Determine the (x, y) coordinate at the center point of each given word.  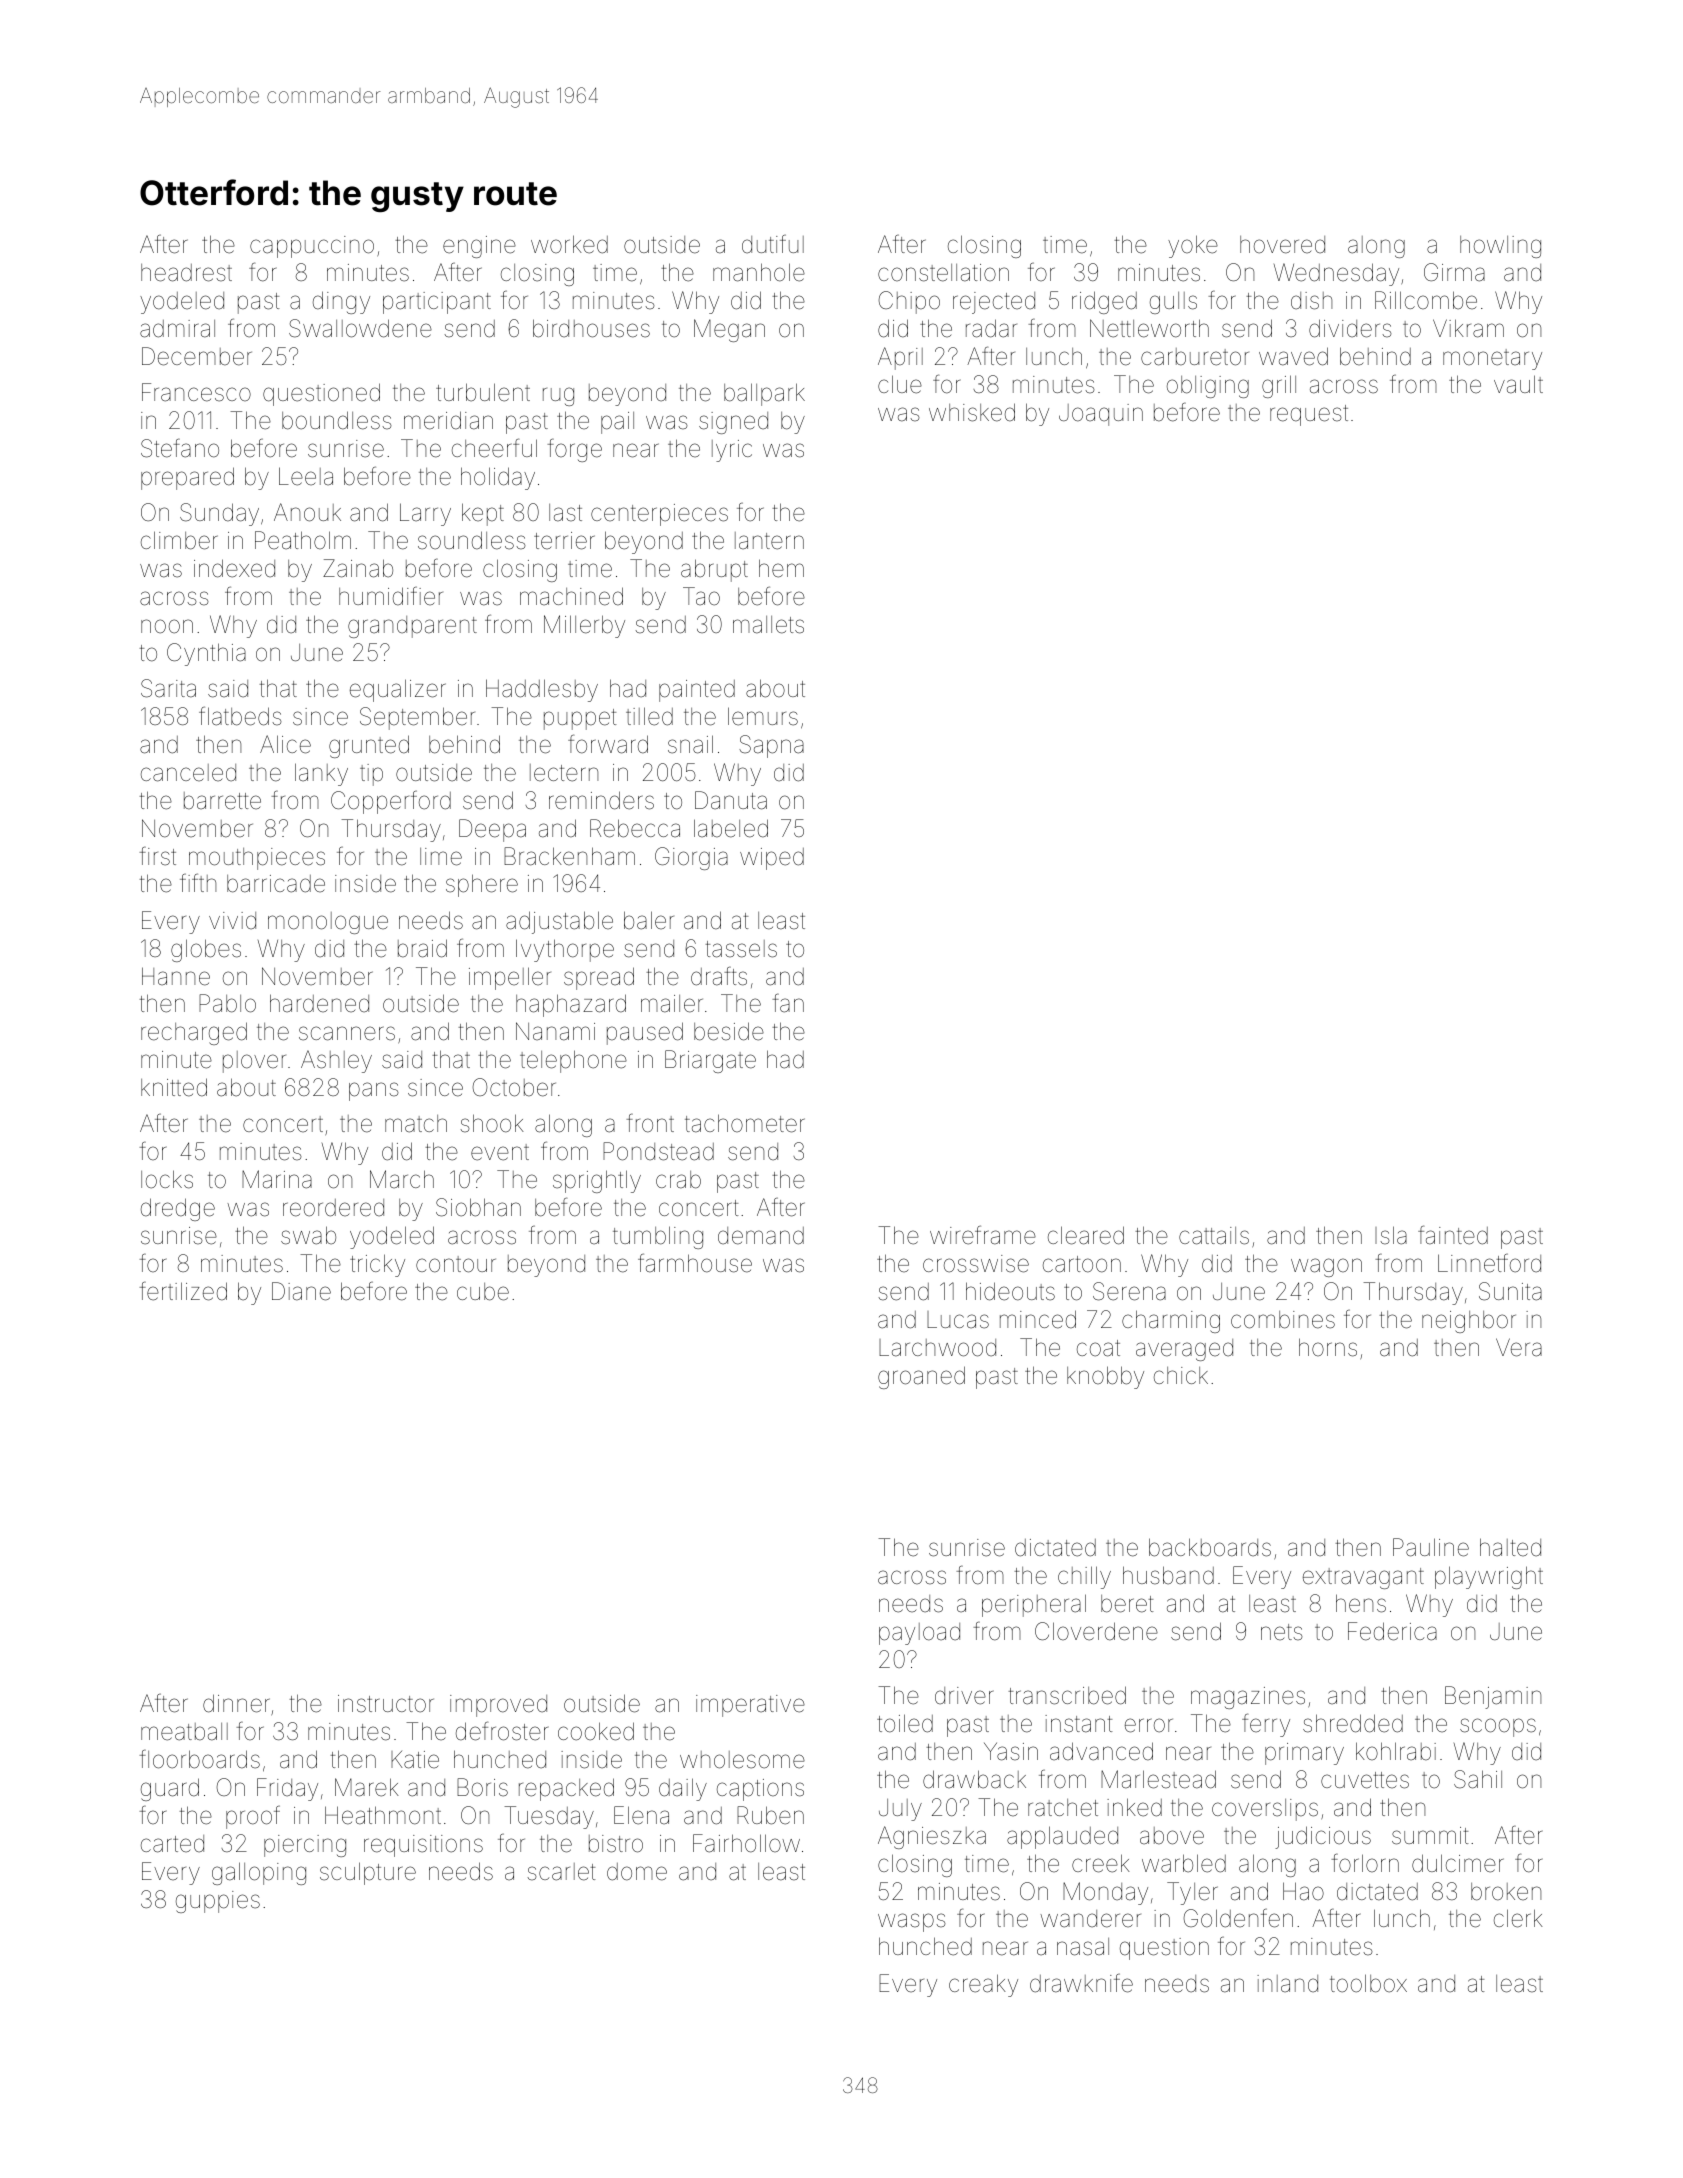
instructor (386, 1704)
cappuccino (312, 247)
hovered (1282, 245)
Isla (1391, 1235)
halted (1510, 1547)
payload (919, 1634)
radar (991, 328)
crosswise (976, 1264)
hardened (319, 1003)
